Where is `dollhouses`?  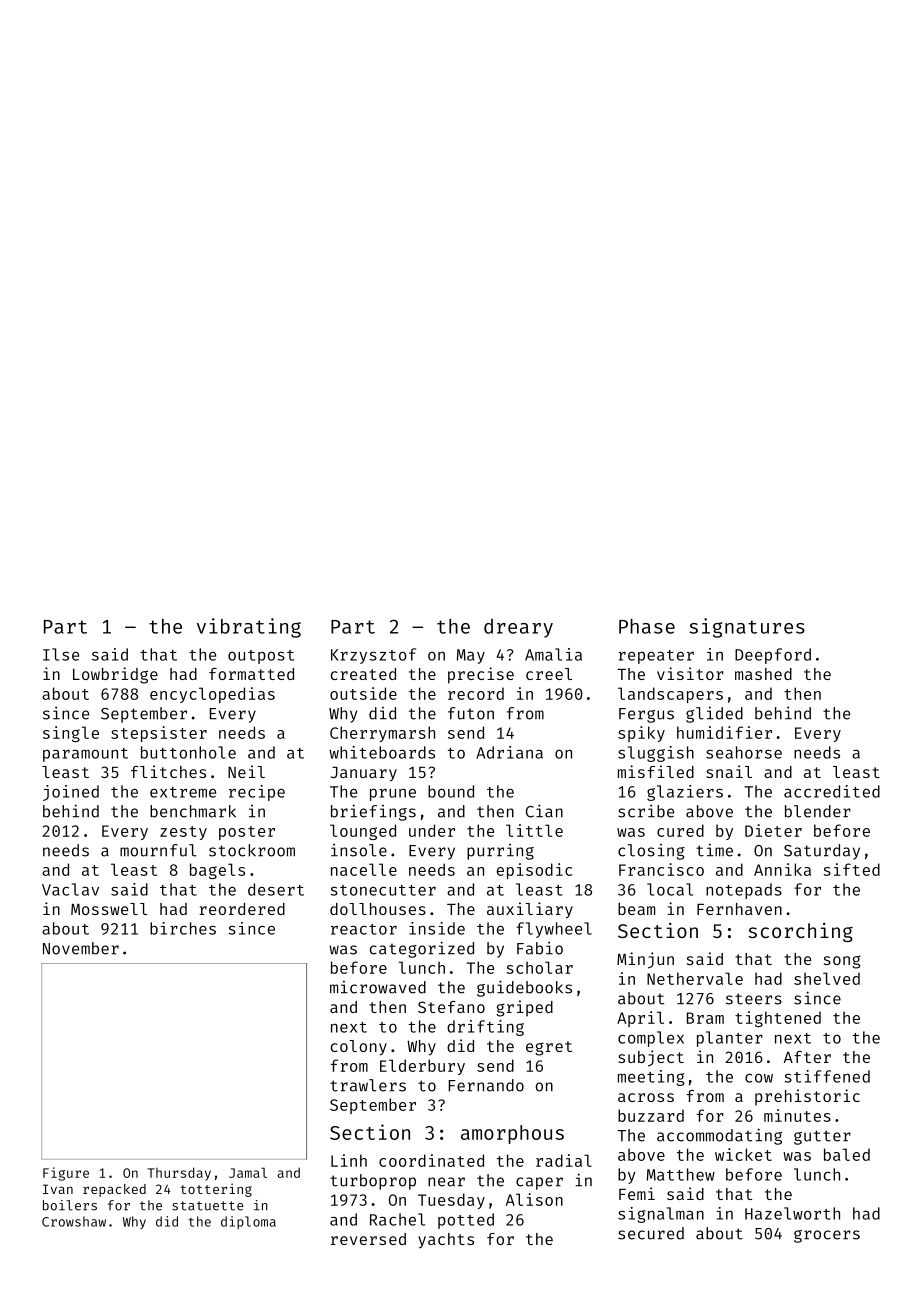 dollhouses is located at coordinates (378, 909).
